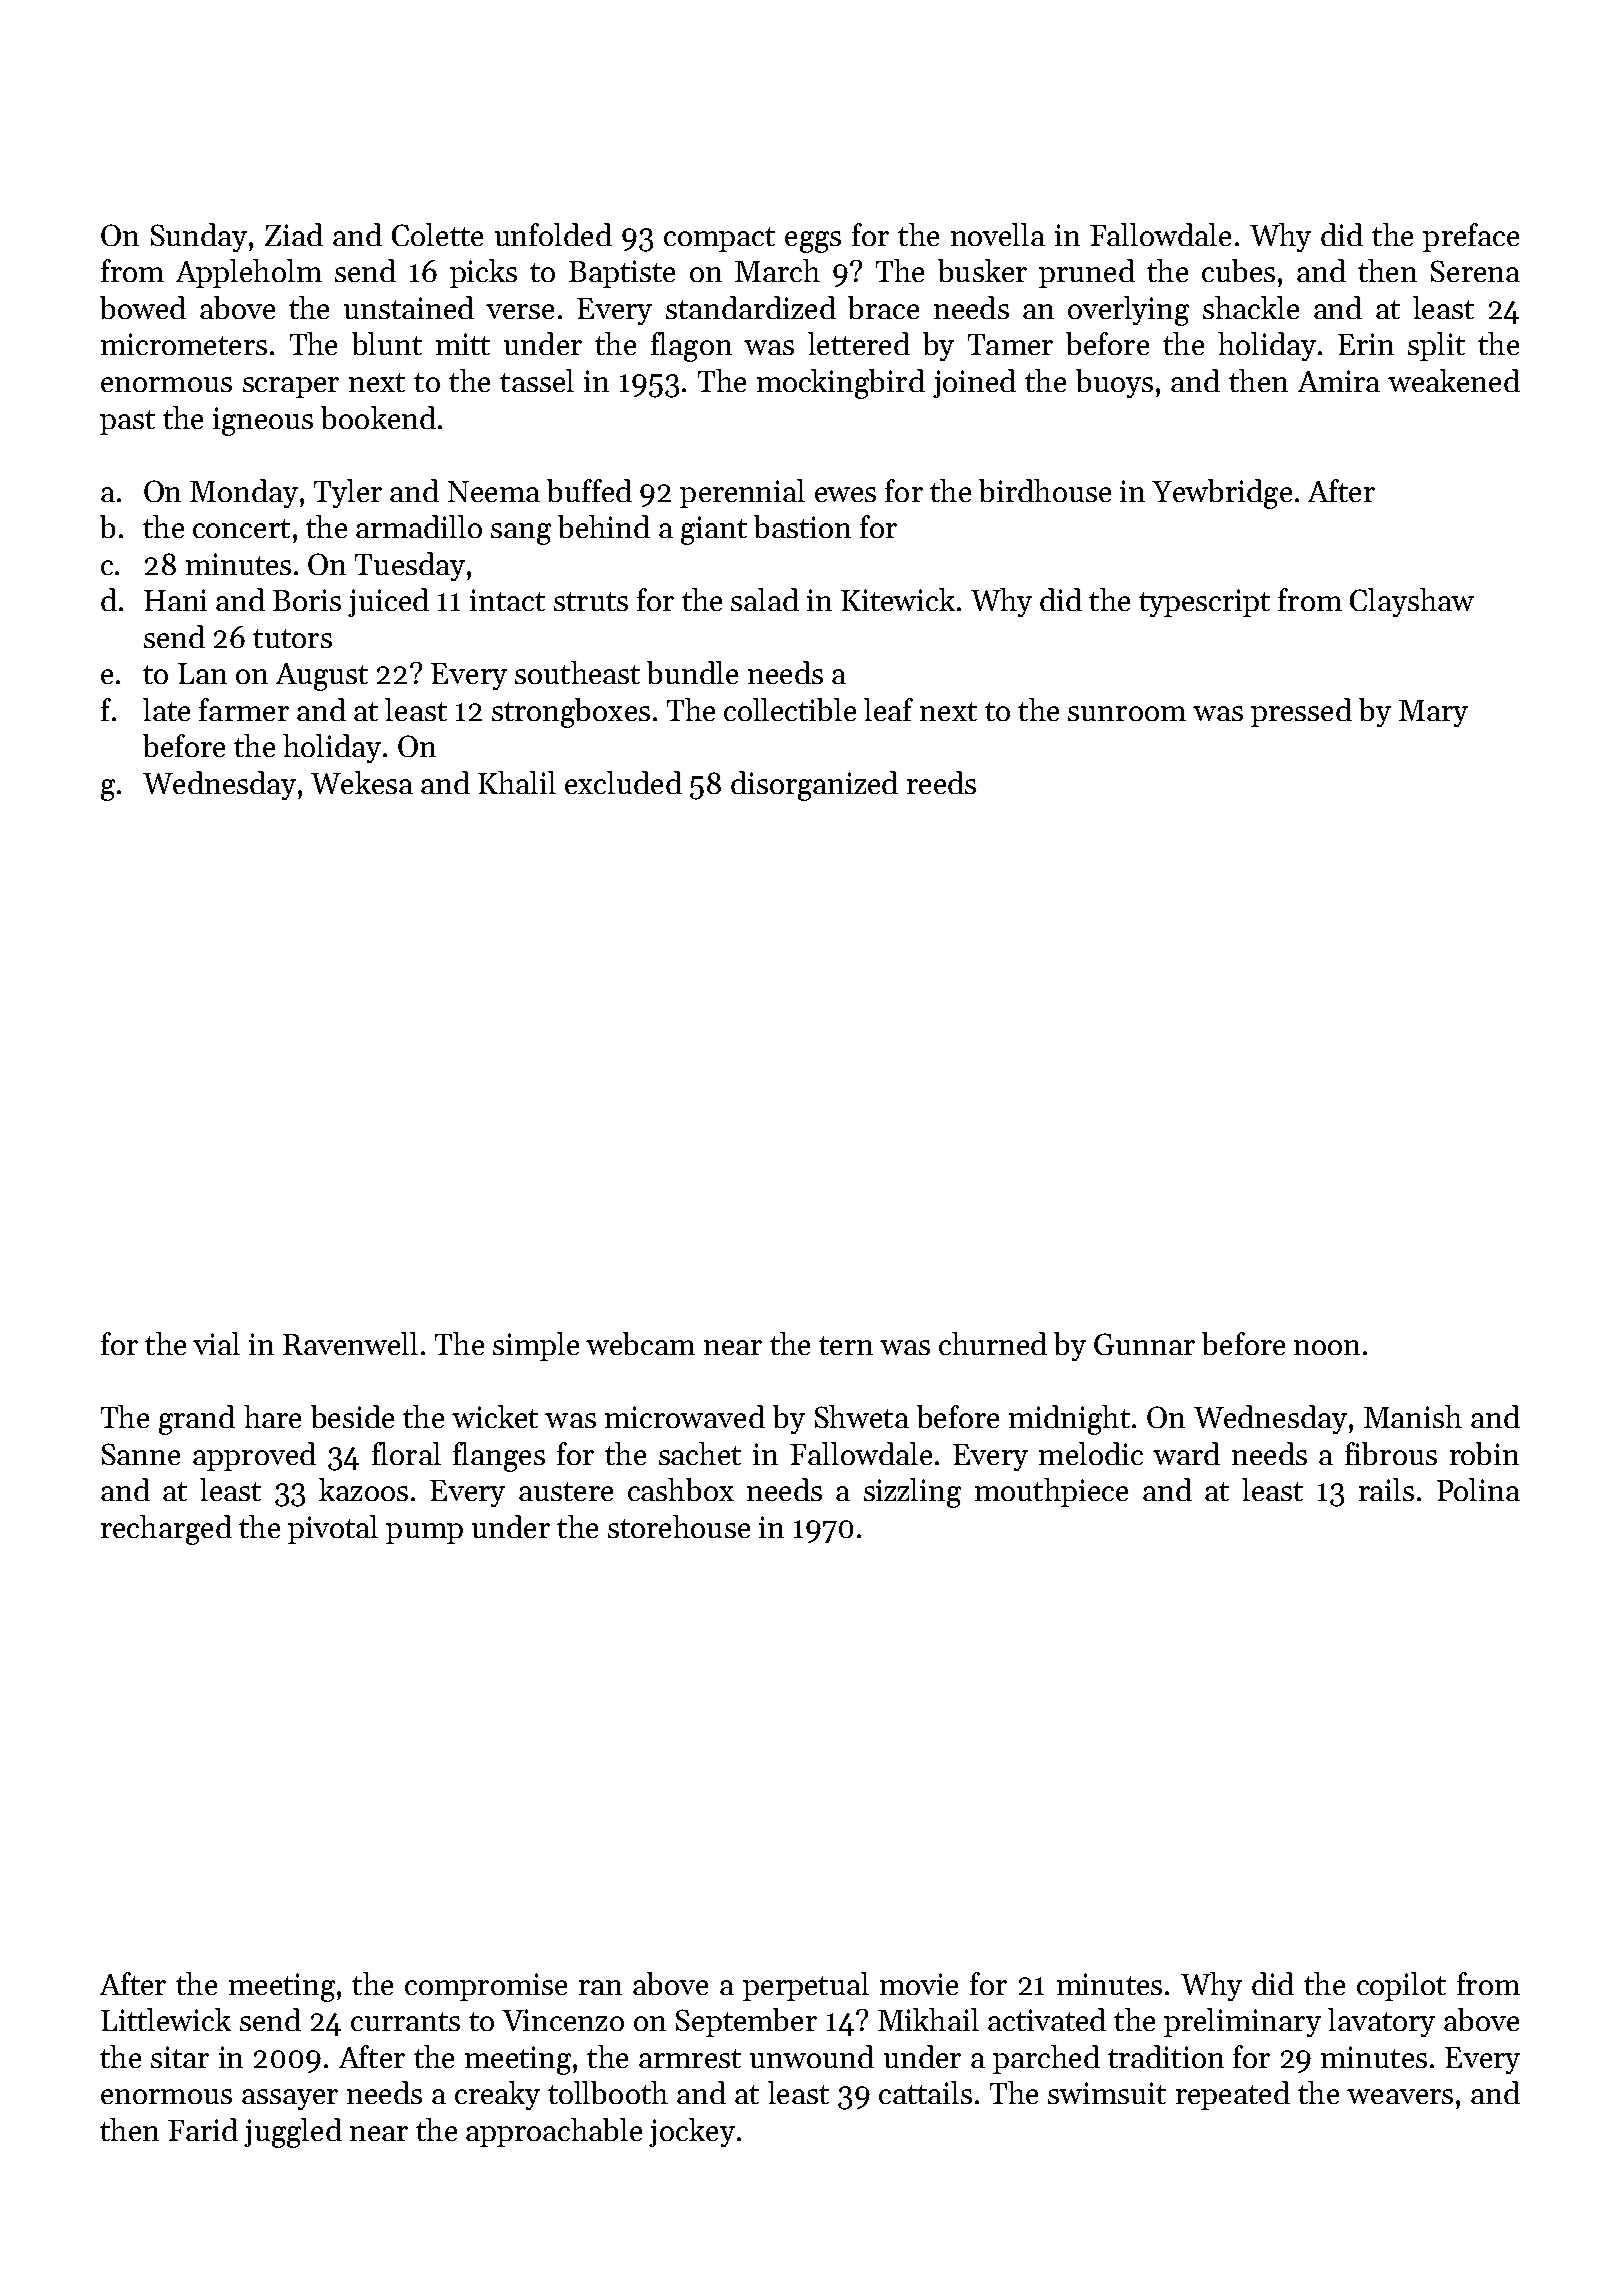  What do you see at coordinates (216, 1343) in the page?
I see `vial` at bounding box center [216, 1343].
